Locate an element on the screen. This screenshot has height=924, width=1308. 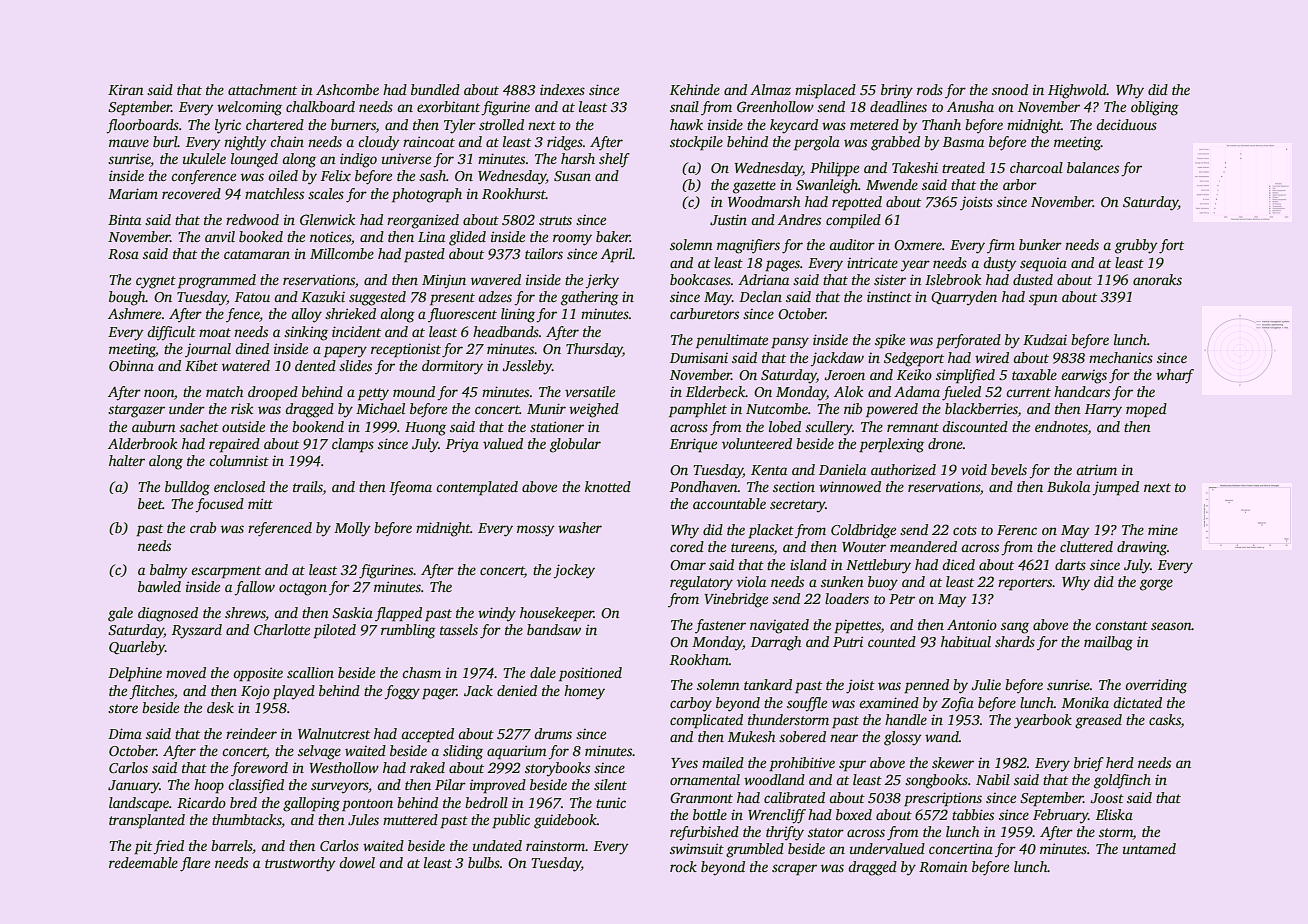
Andres is located at coordinates (799, 219).
